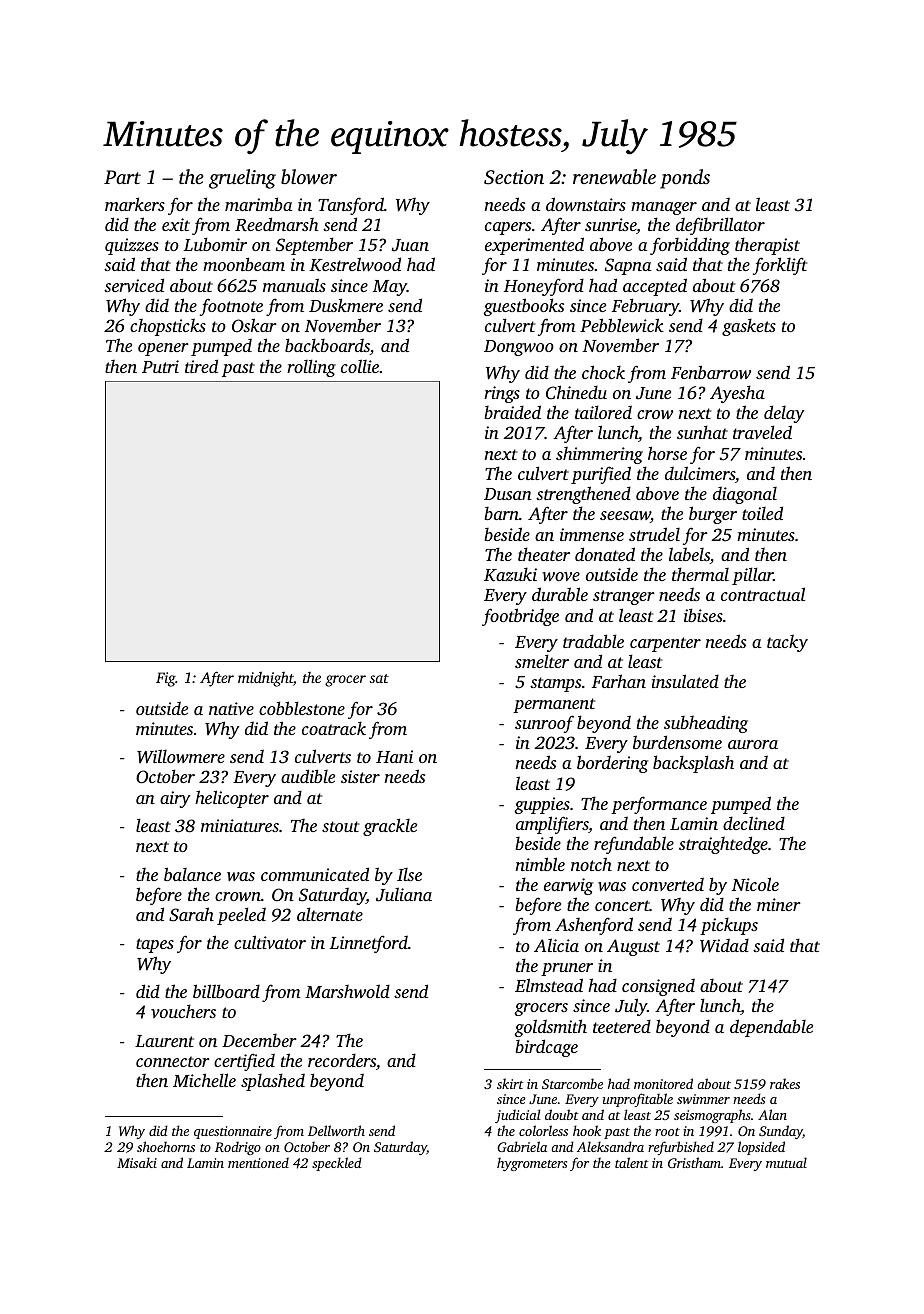  What do you see at coordinates (181, 756) in the screenshot?
I see `Willowmere` at bounding box center [181, 756].
